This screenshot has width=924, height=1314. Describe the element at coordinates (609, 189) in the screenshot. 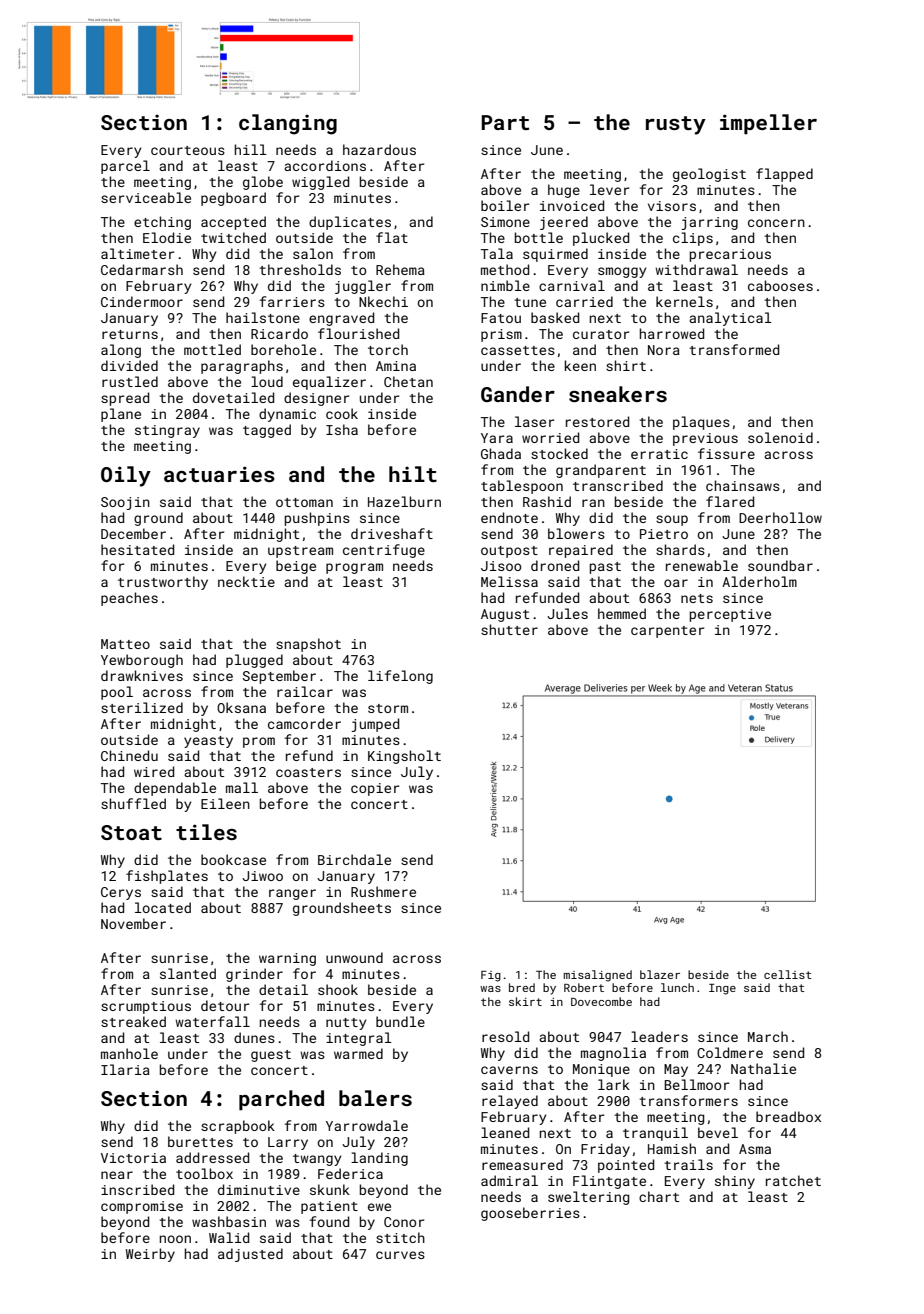

I see `lever` at that location.
